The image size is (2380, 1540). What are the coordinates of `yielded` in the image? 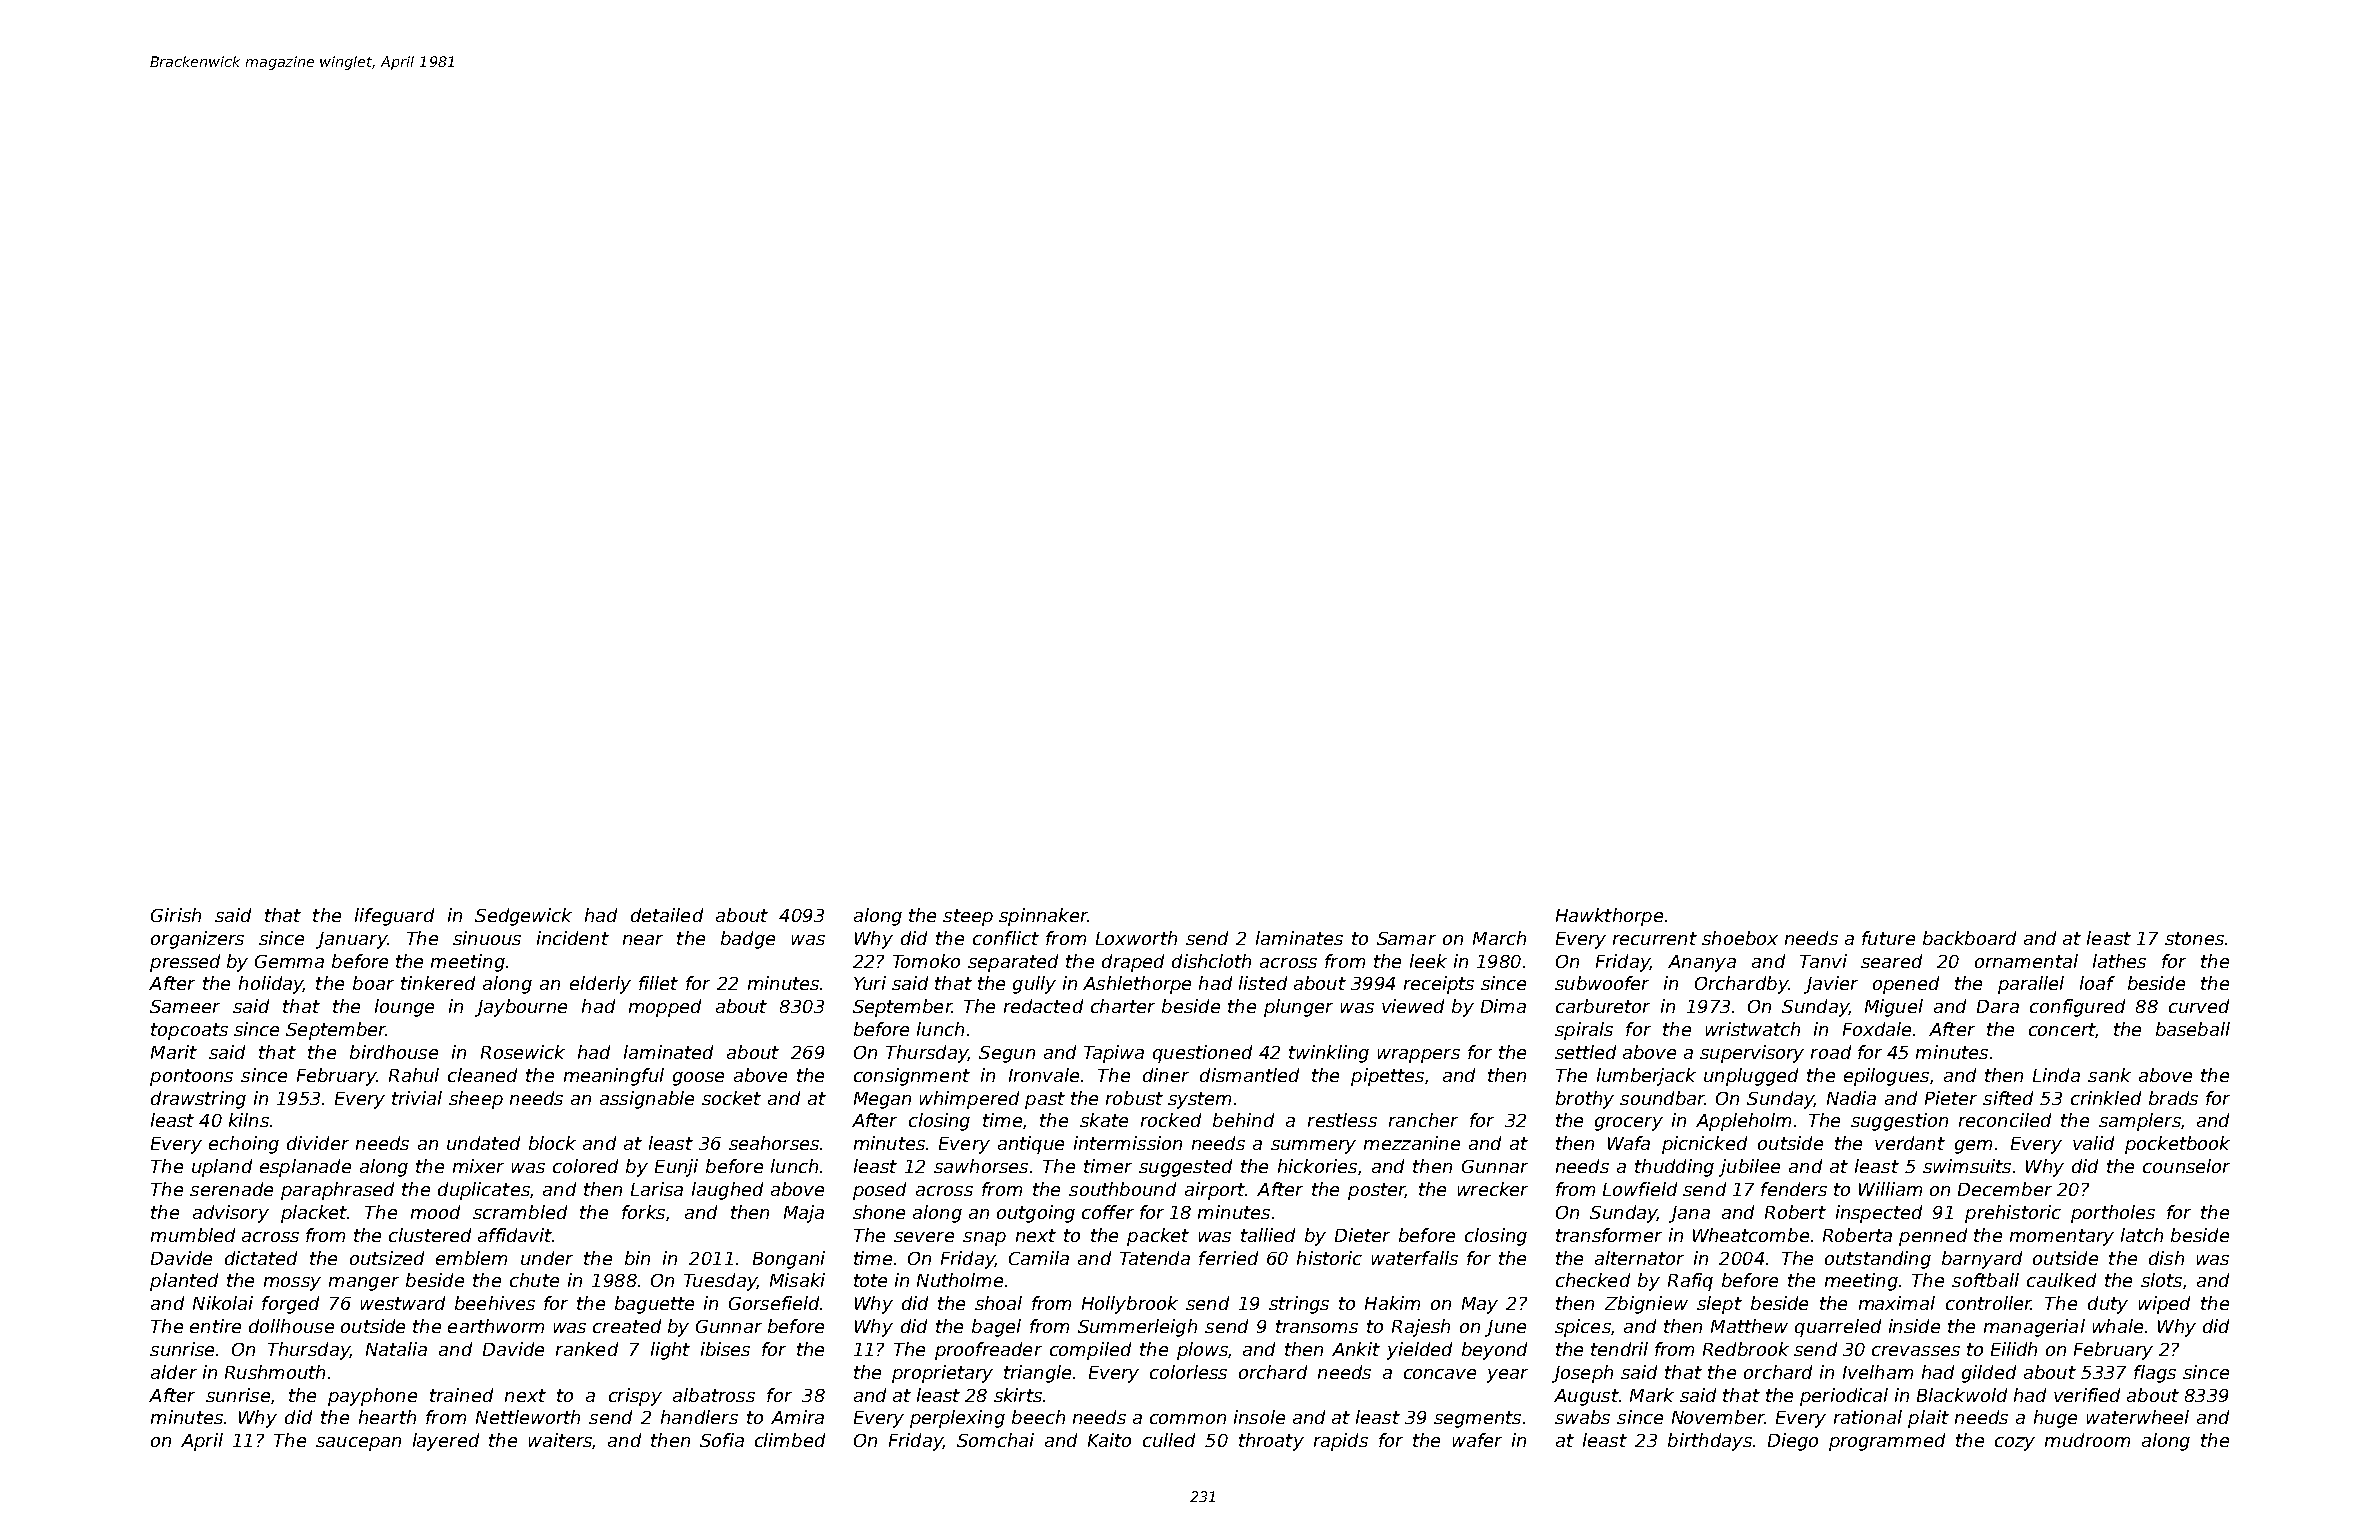 It's located at (1419, 1351).
